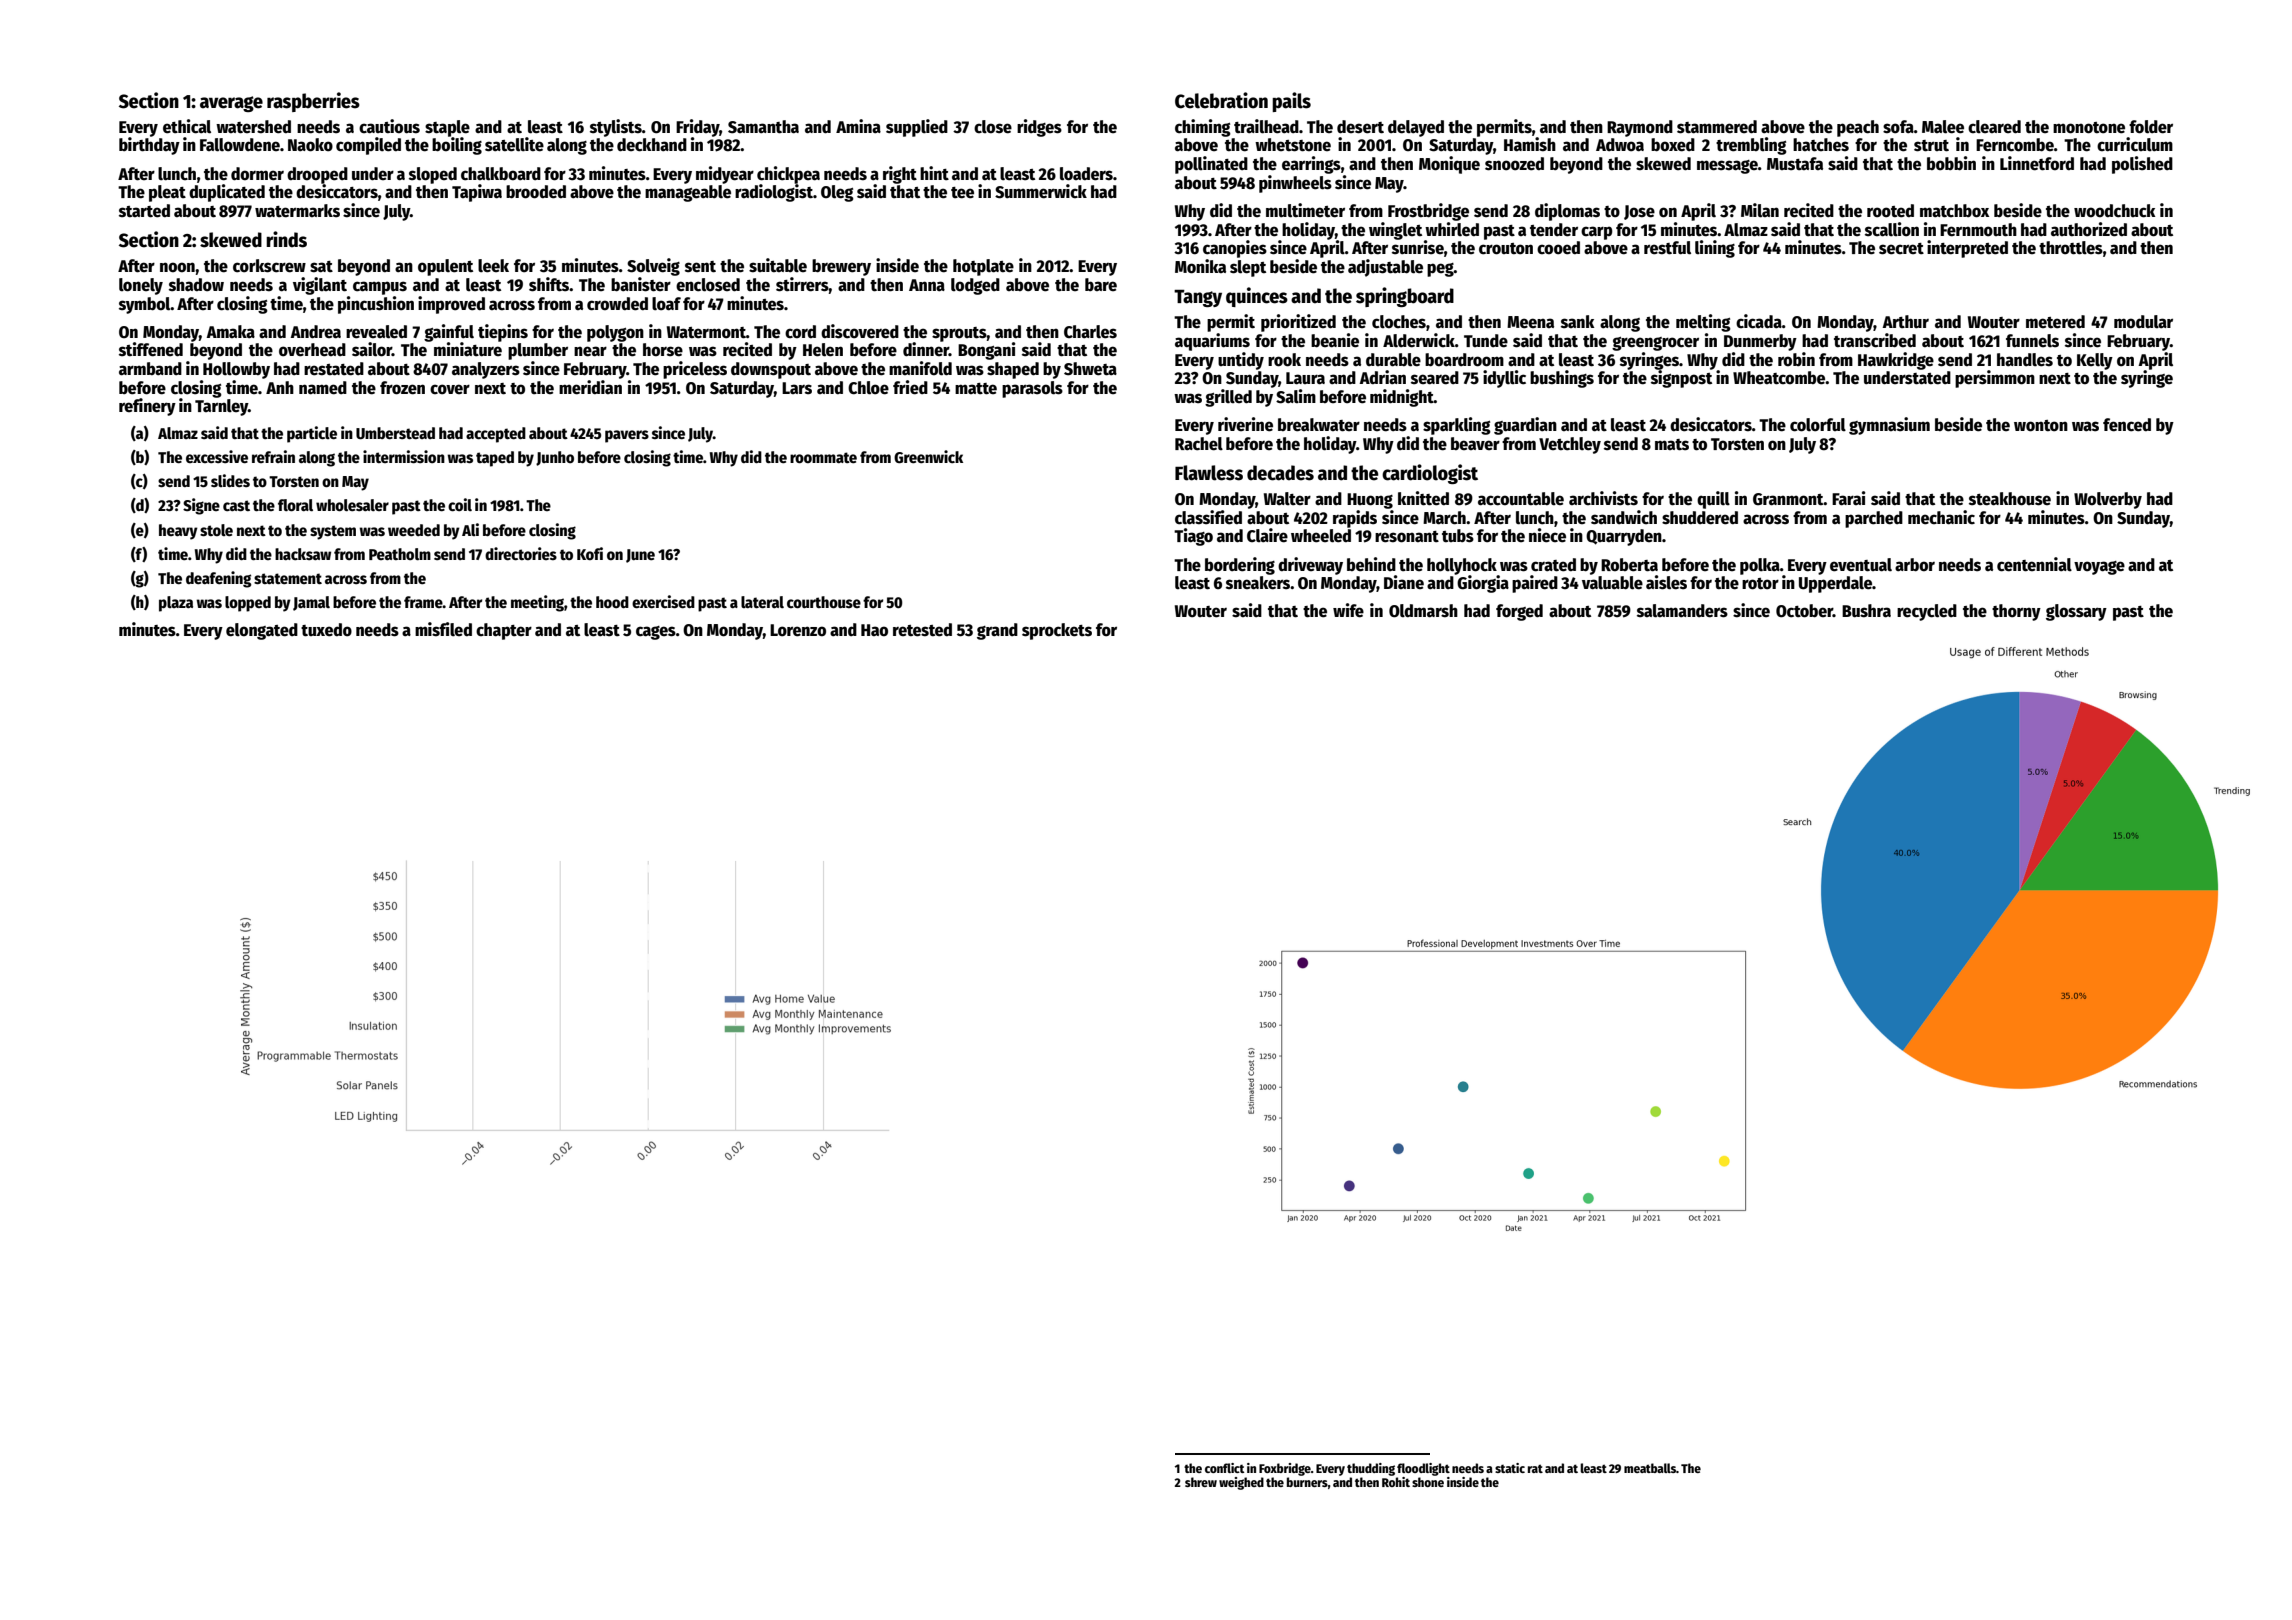 This page has width=2292, height=1620. I want to click on conflict, so click(1224, 1468).
